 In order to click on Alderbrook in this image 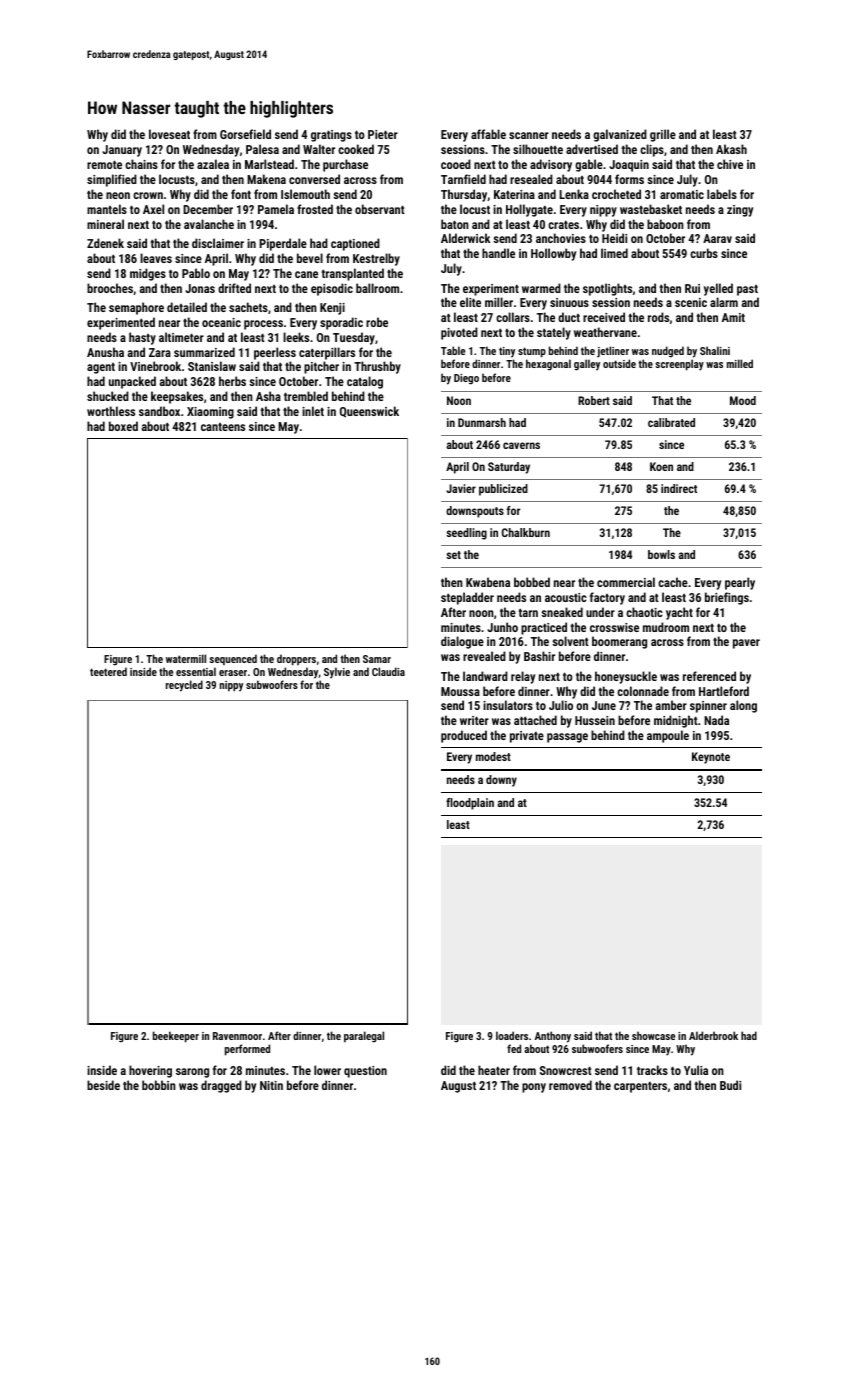, I will do `click(713, 1035)`.
